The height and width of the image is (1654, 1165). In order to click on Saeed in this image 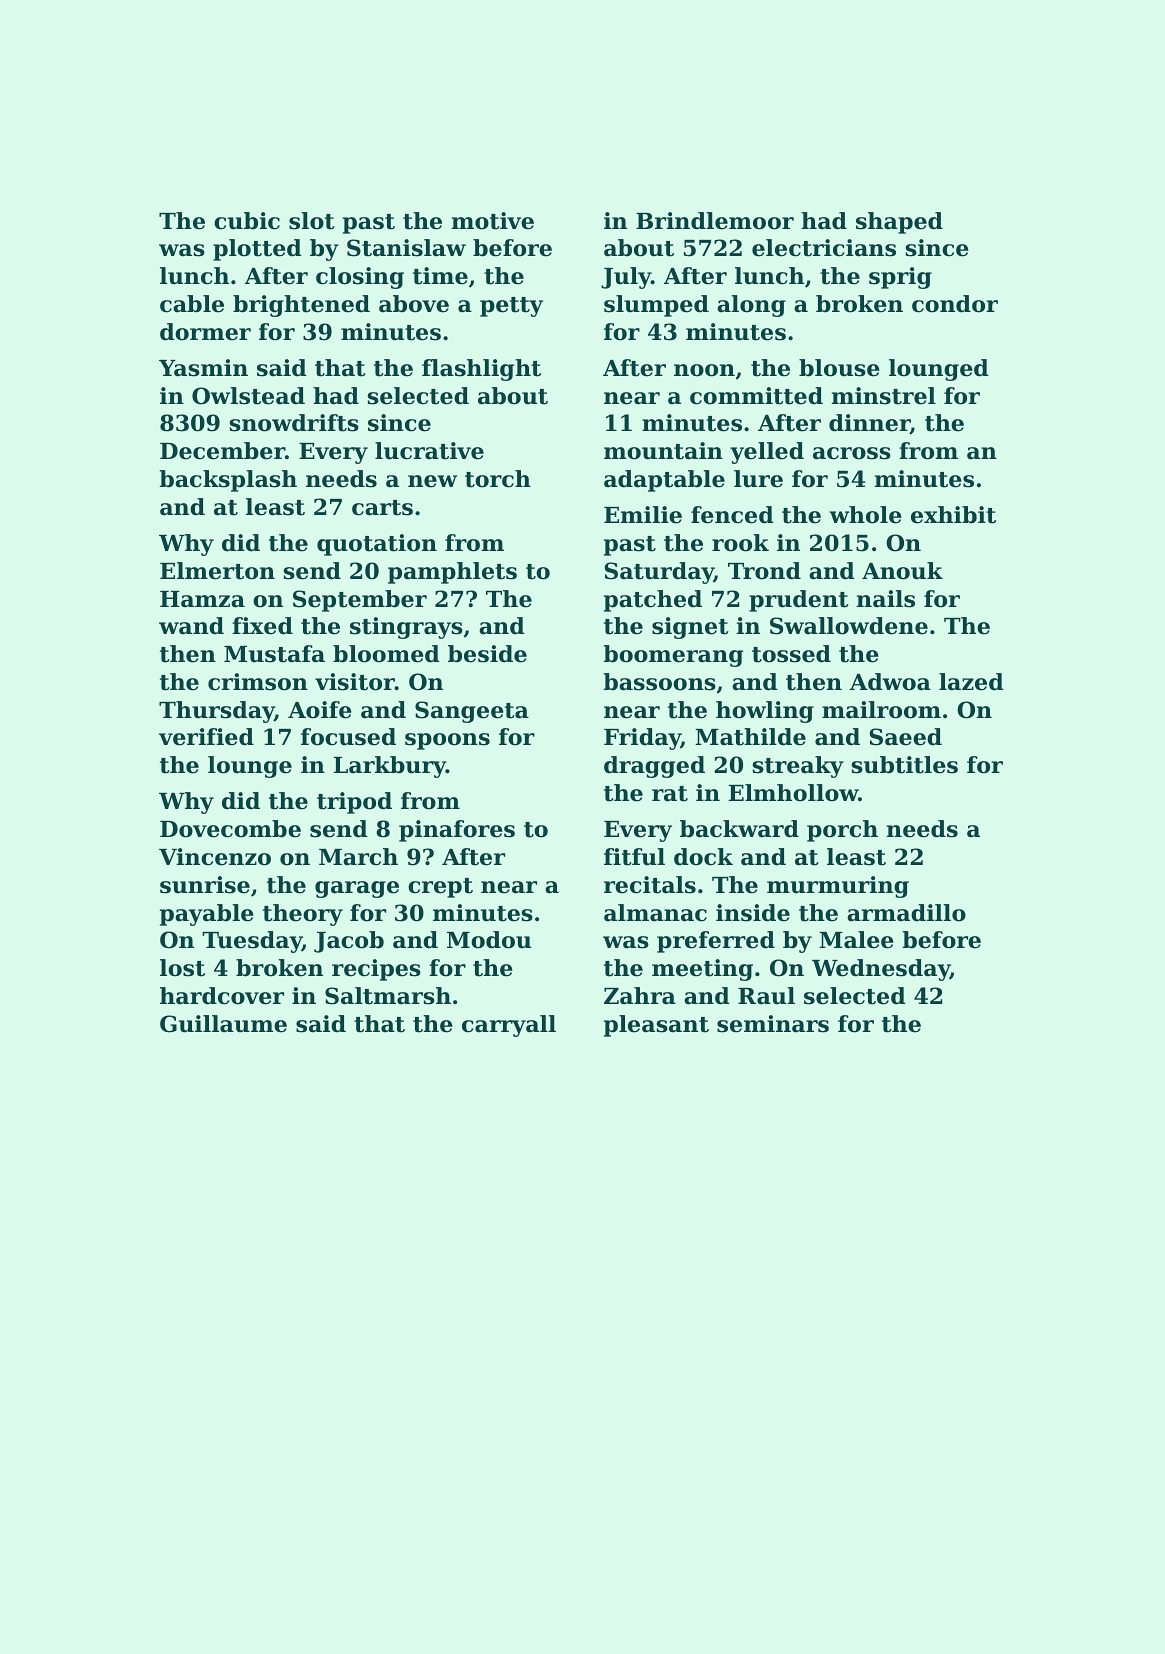, I will do `click(905, 737)`.
